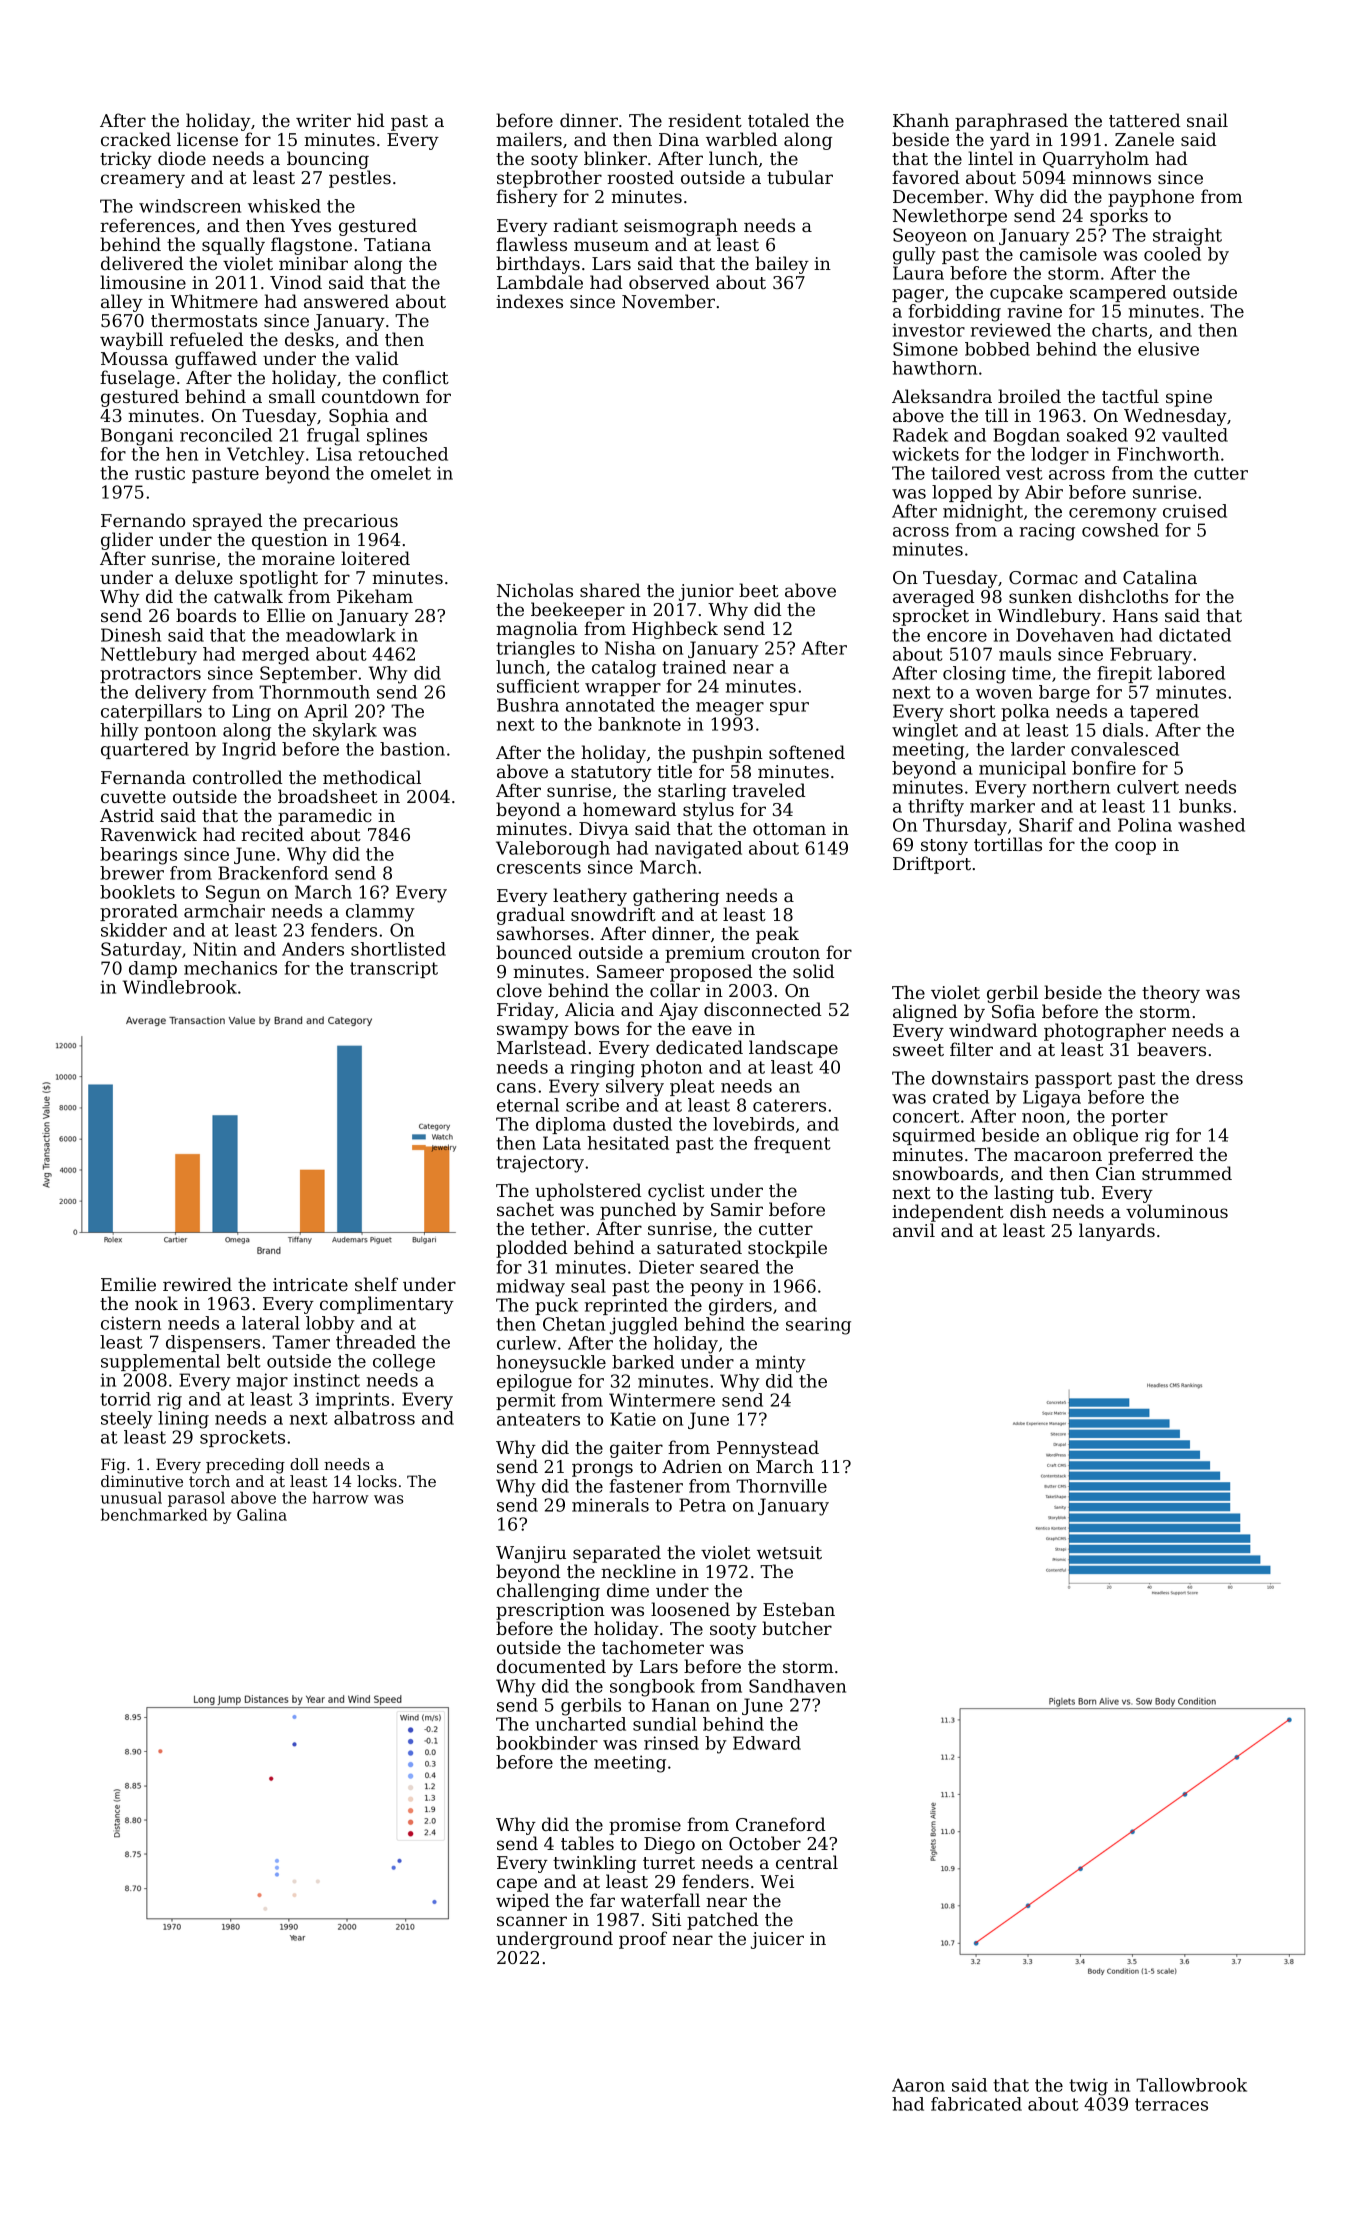  Describe the element at coordinates (1044, 492) in the screenshot. I see `Abir` at that location.
